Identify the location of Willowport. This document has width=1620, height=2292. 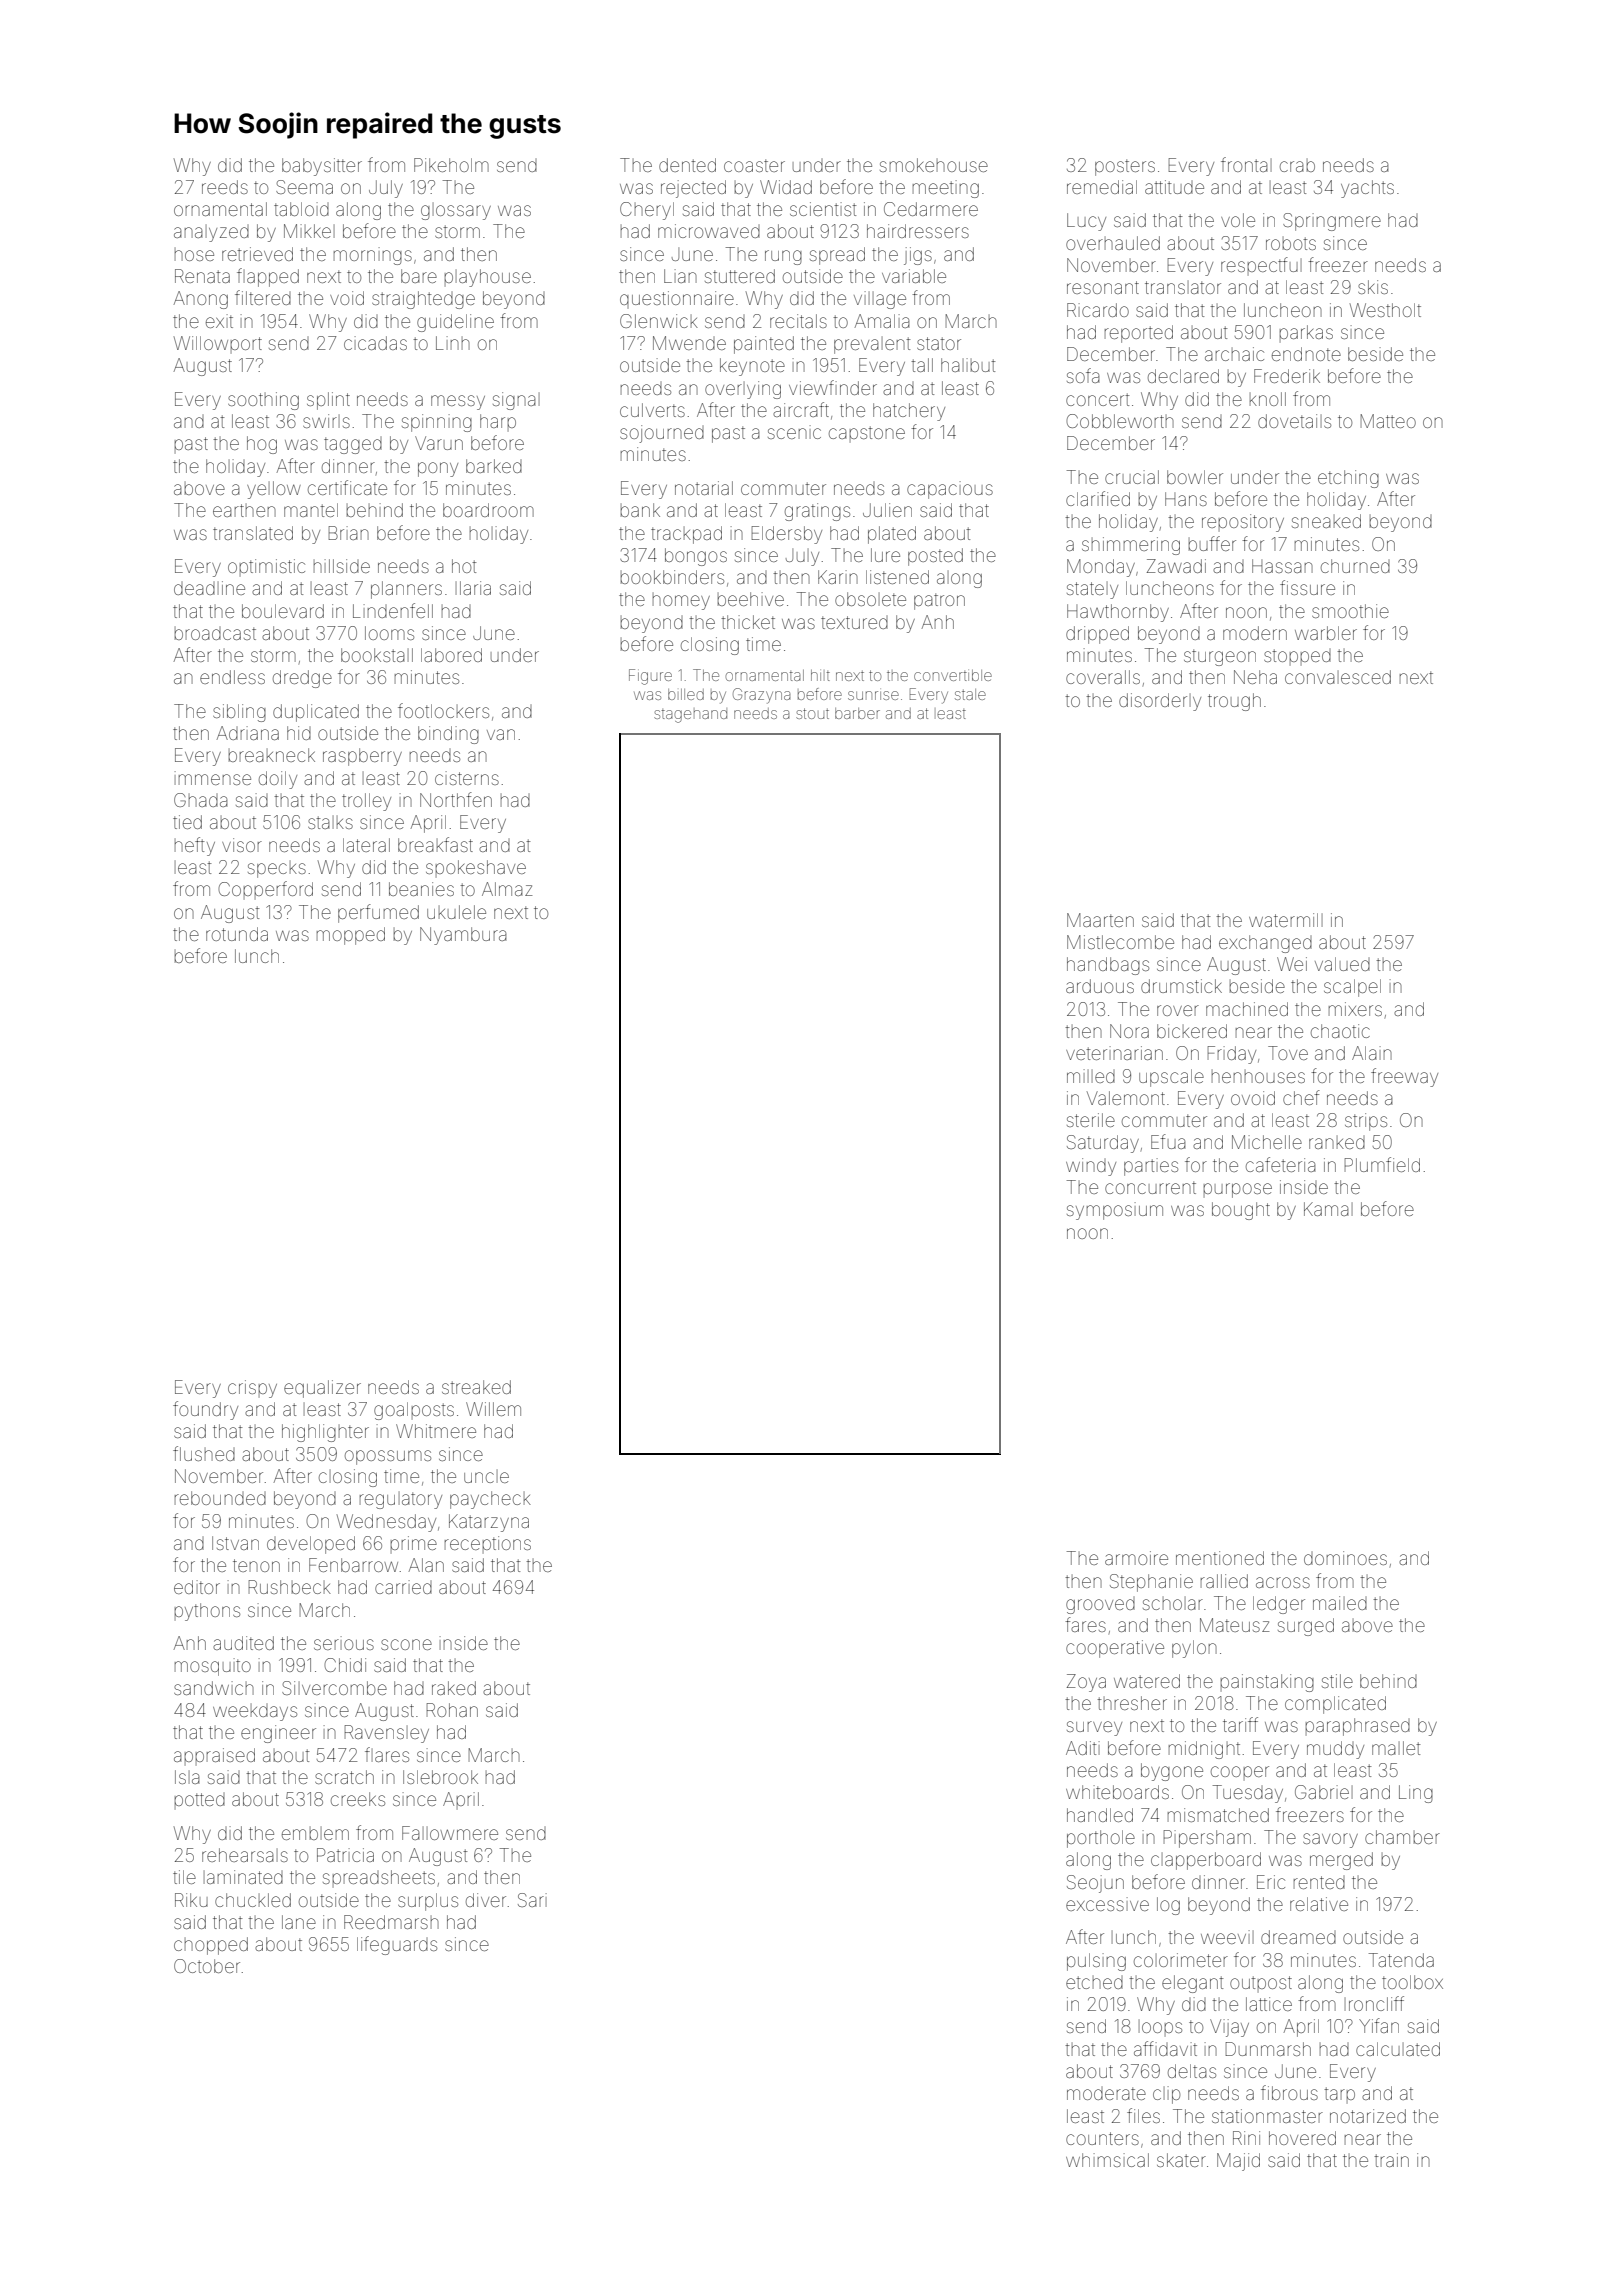
(218, 344).
